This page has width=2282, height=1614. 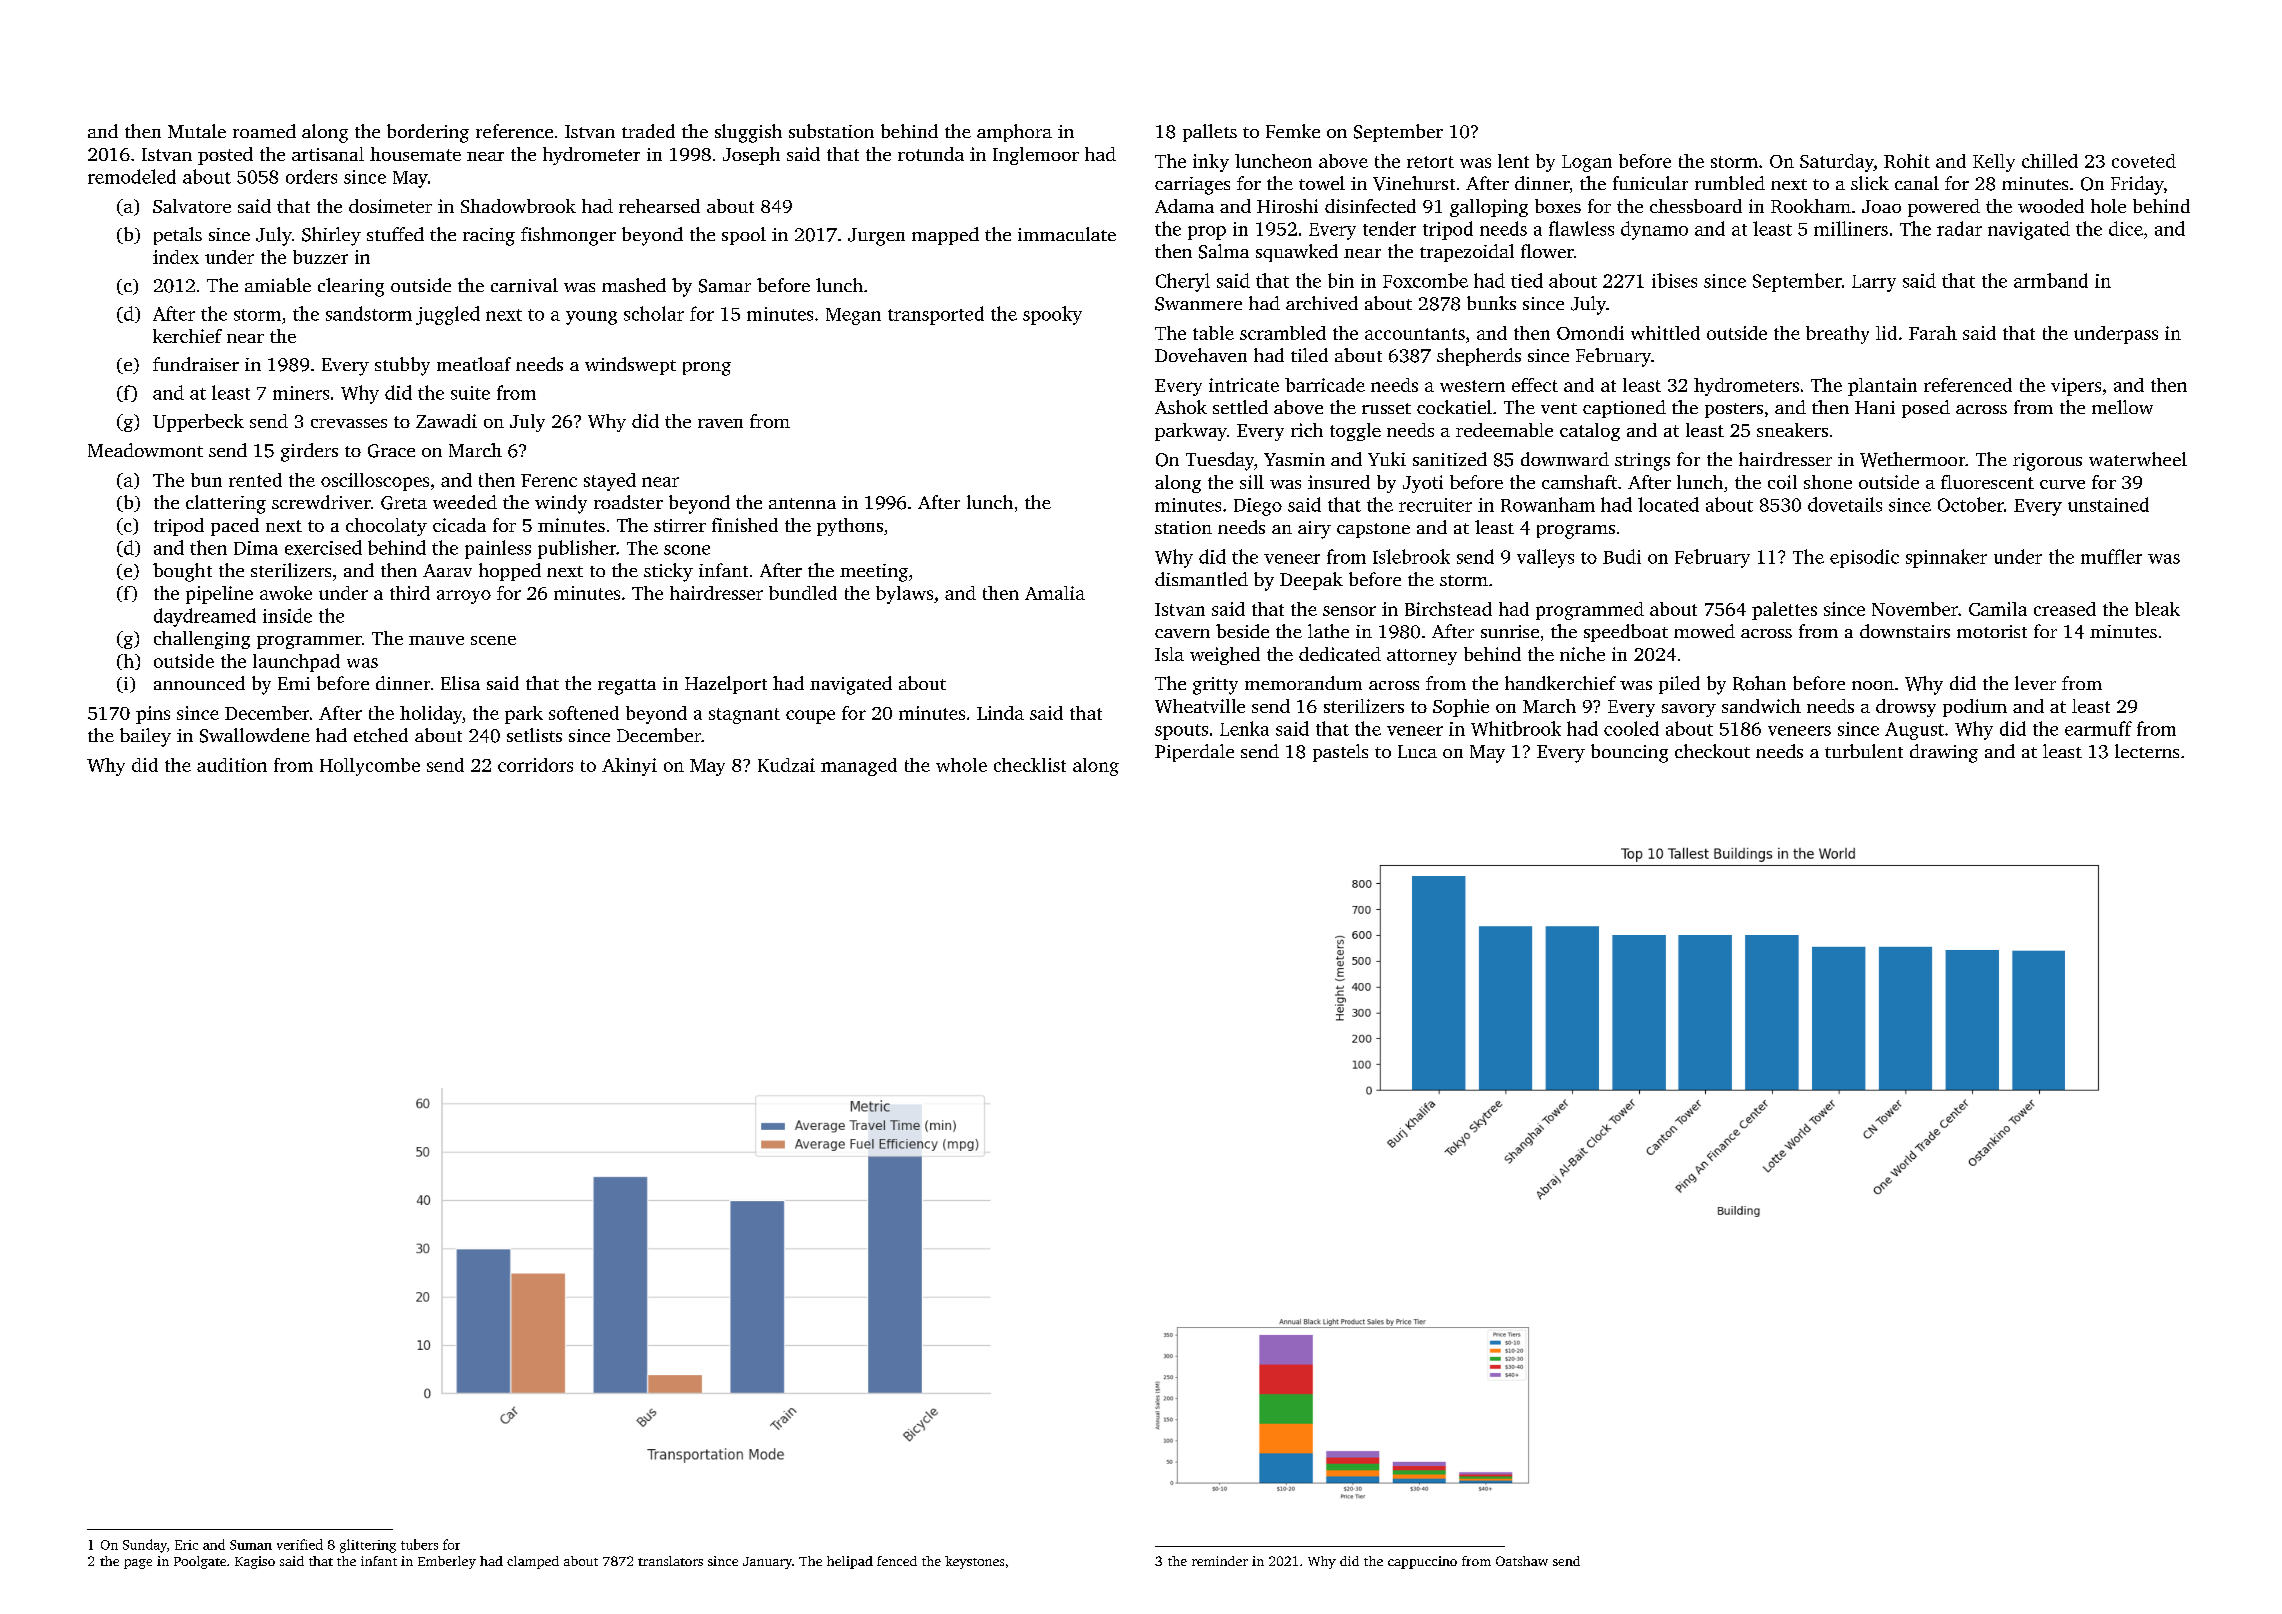 I want to click on Salvatore, so click(x=192, y=206).
